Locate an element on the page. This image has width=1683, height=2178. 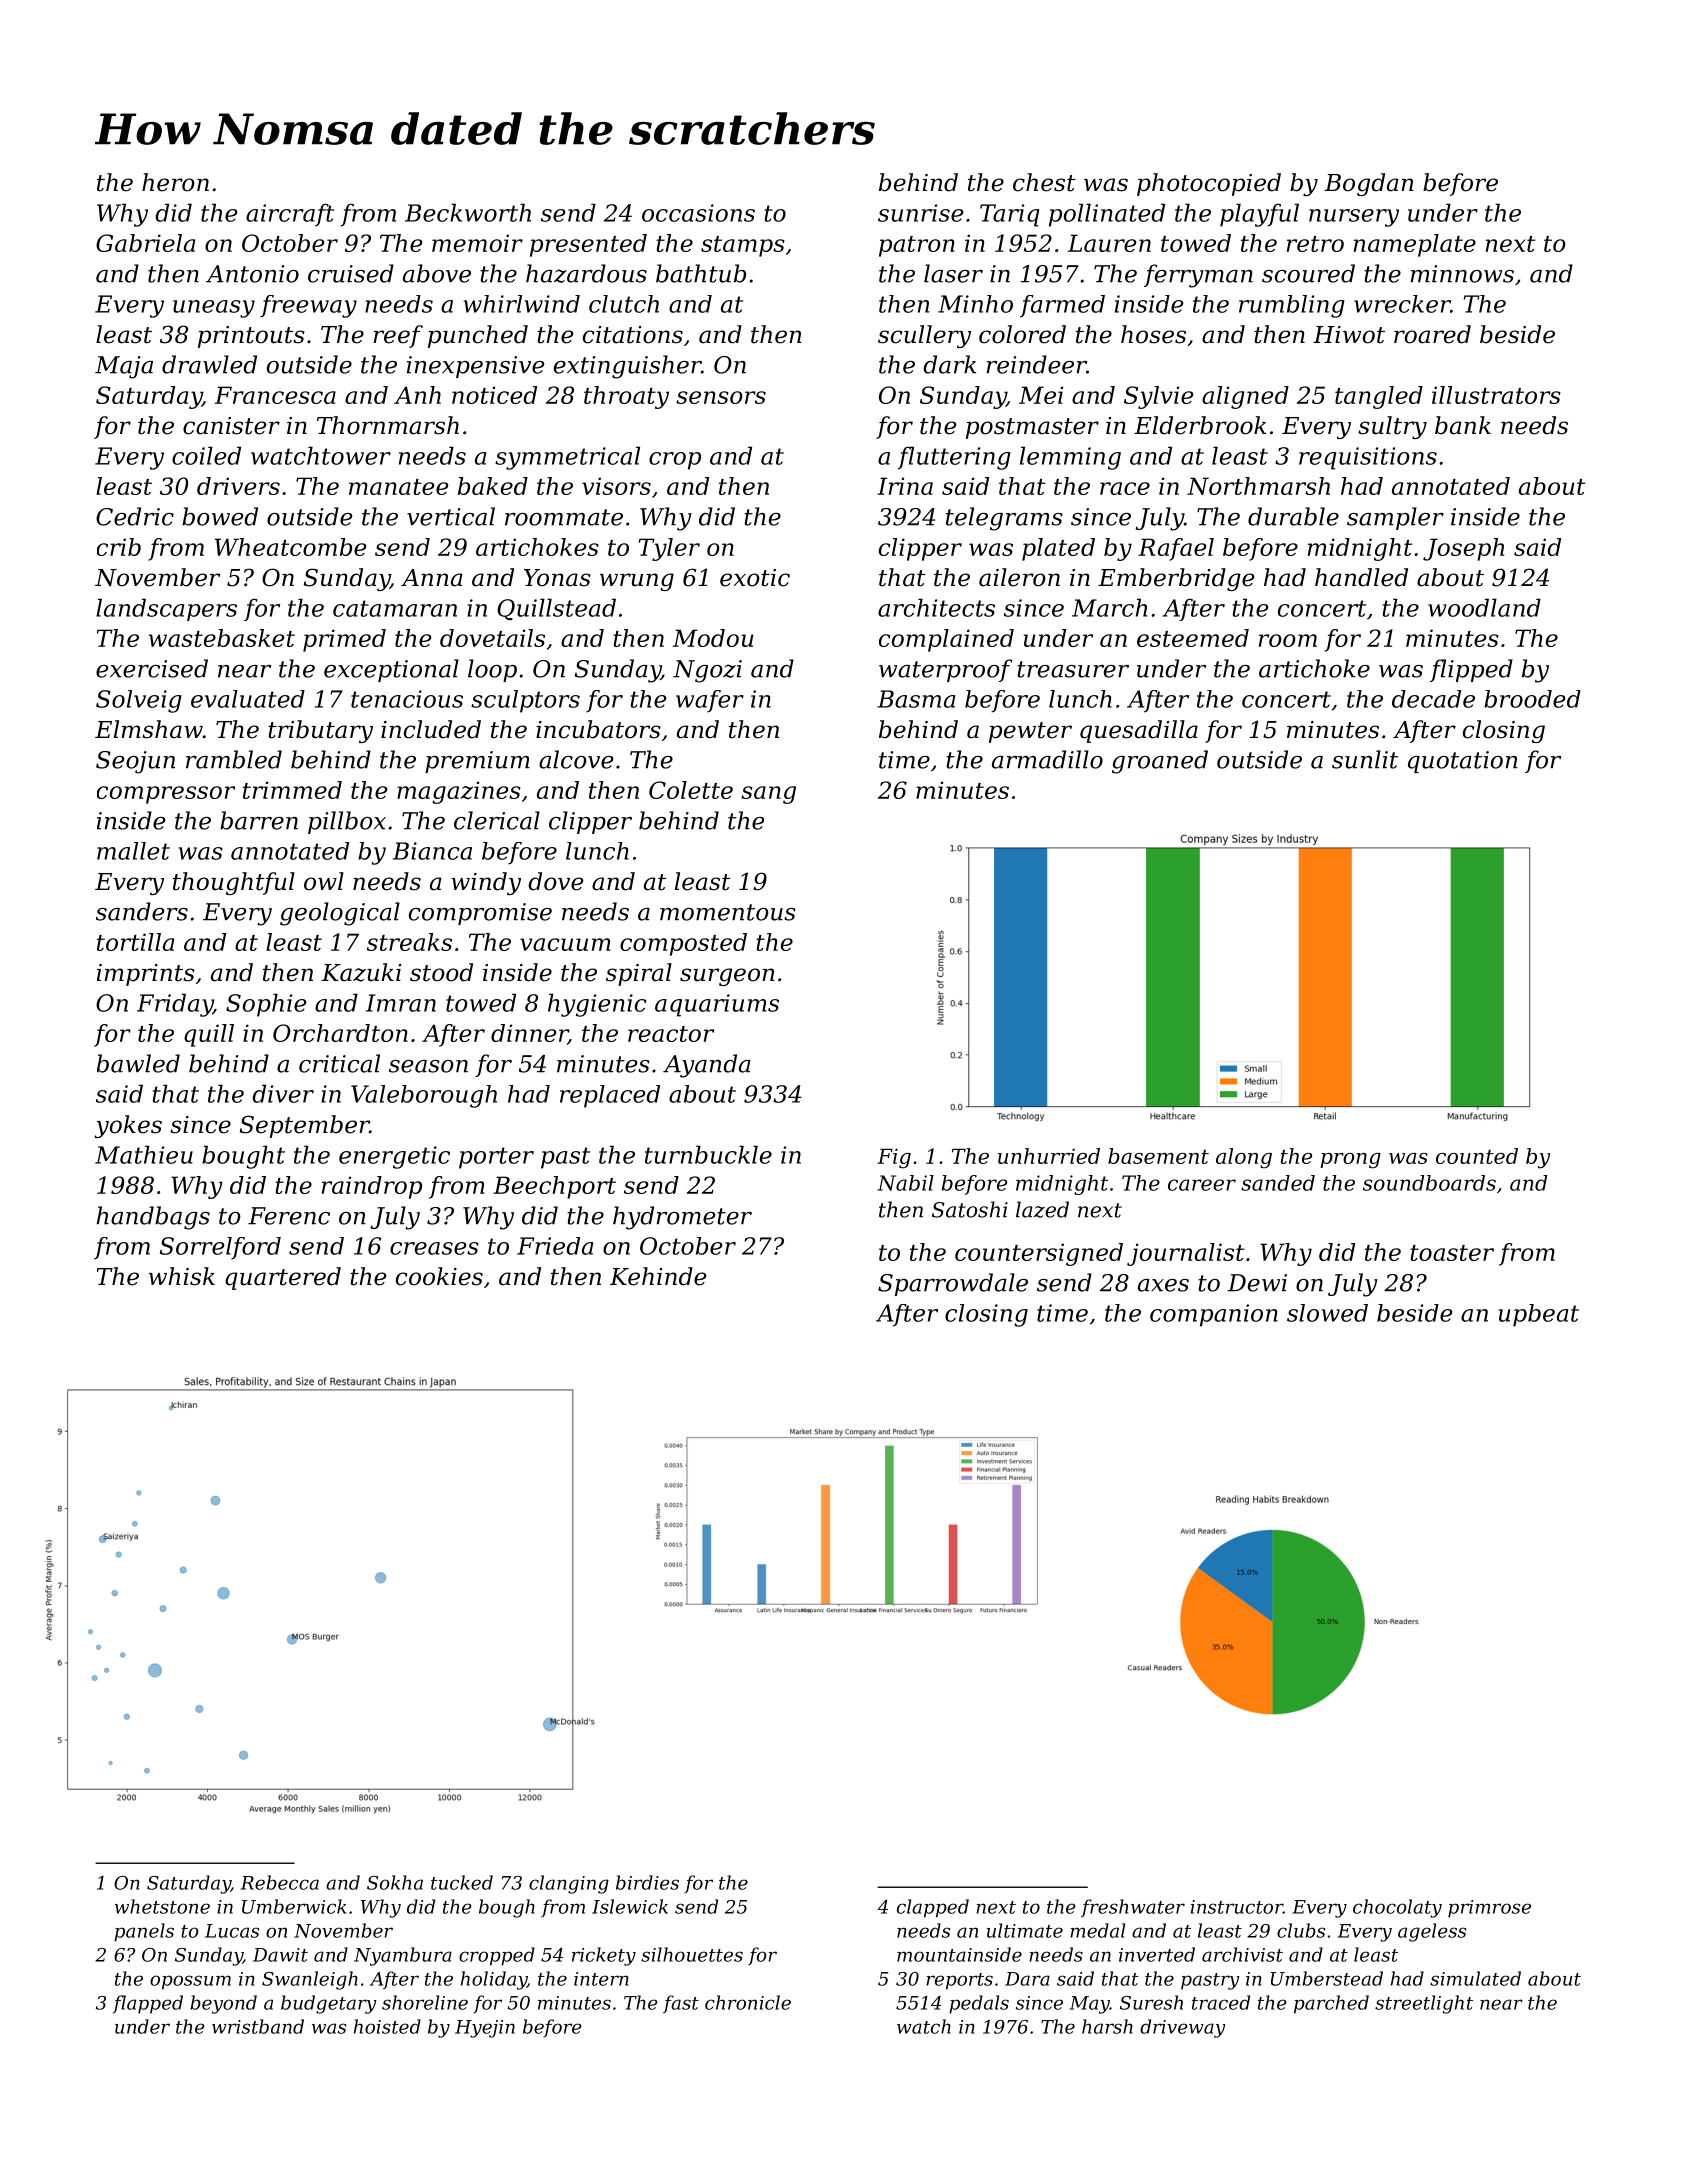
Sokha is located at coordinates (395, 1882).
